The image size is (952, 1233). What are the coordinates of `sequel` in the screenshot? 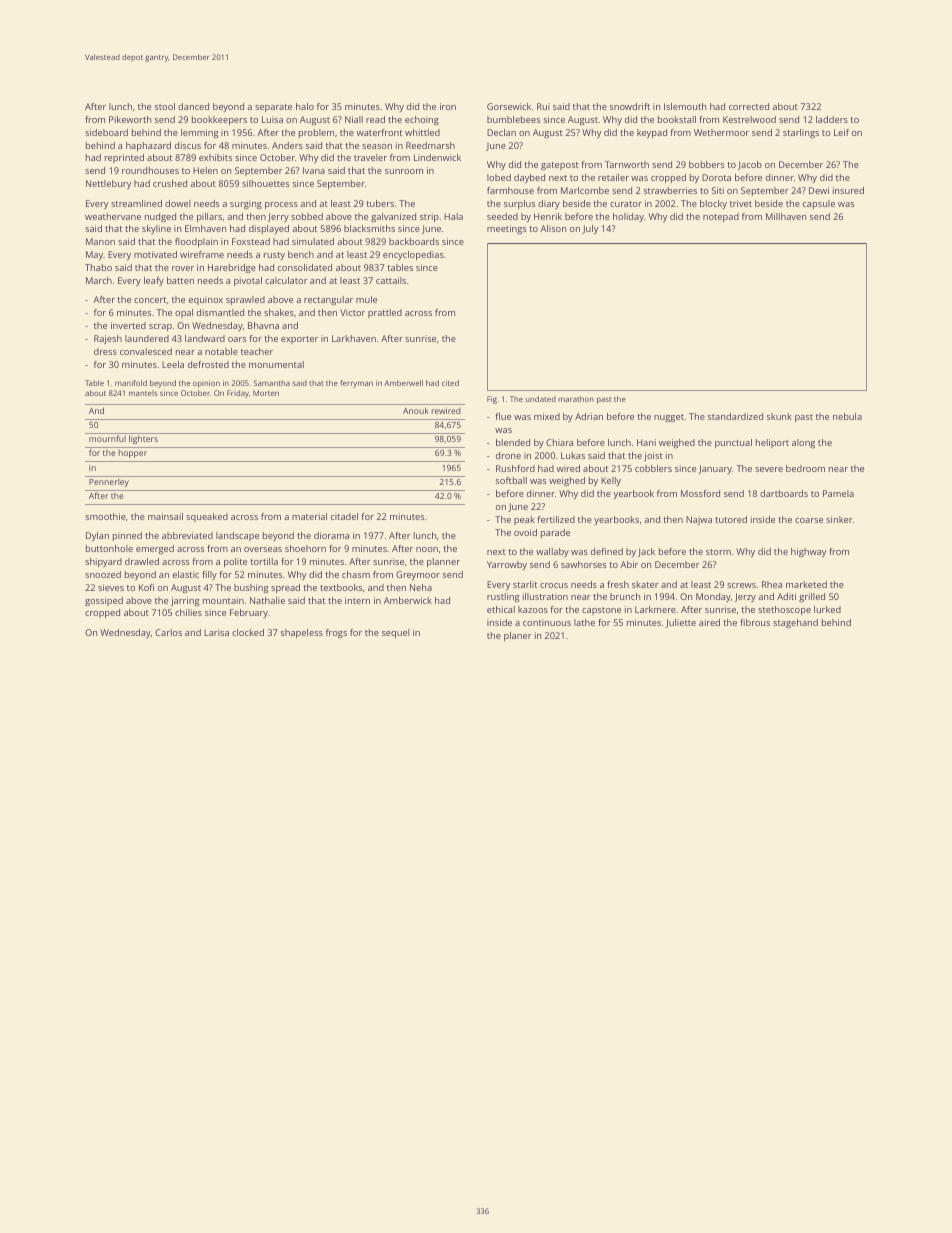 It's located at (396, 633).
